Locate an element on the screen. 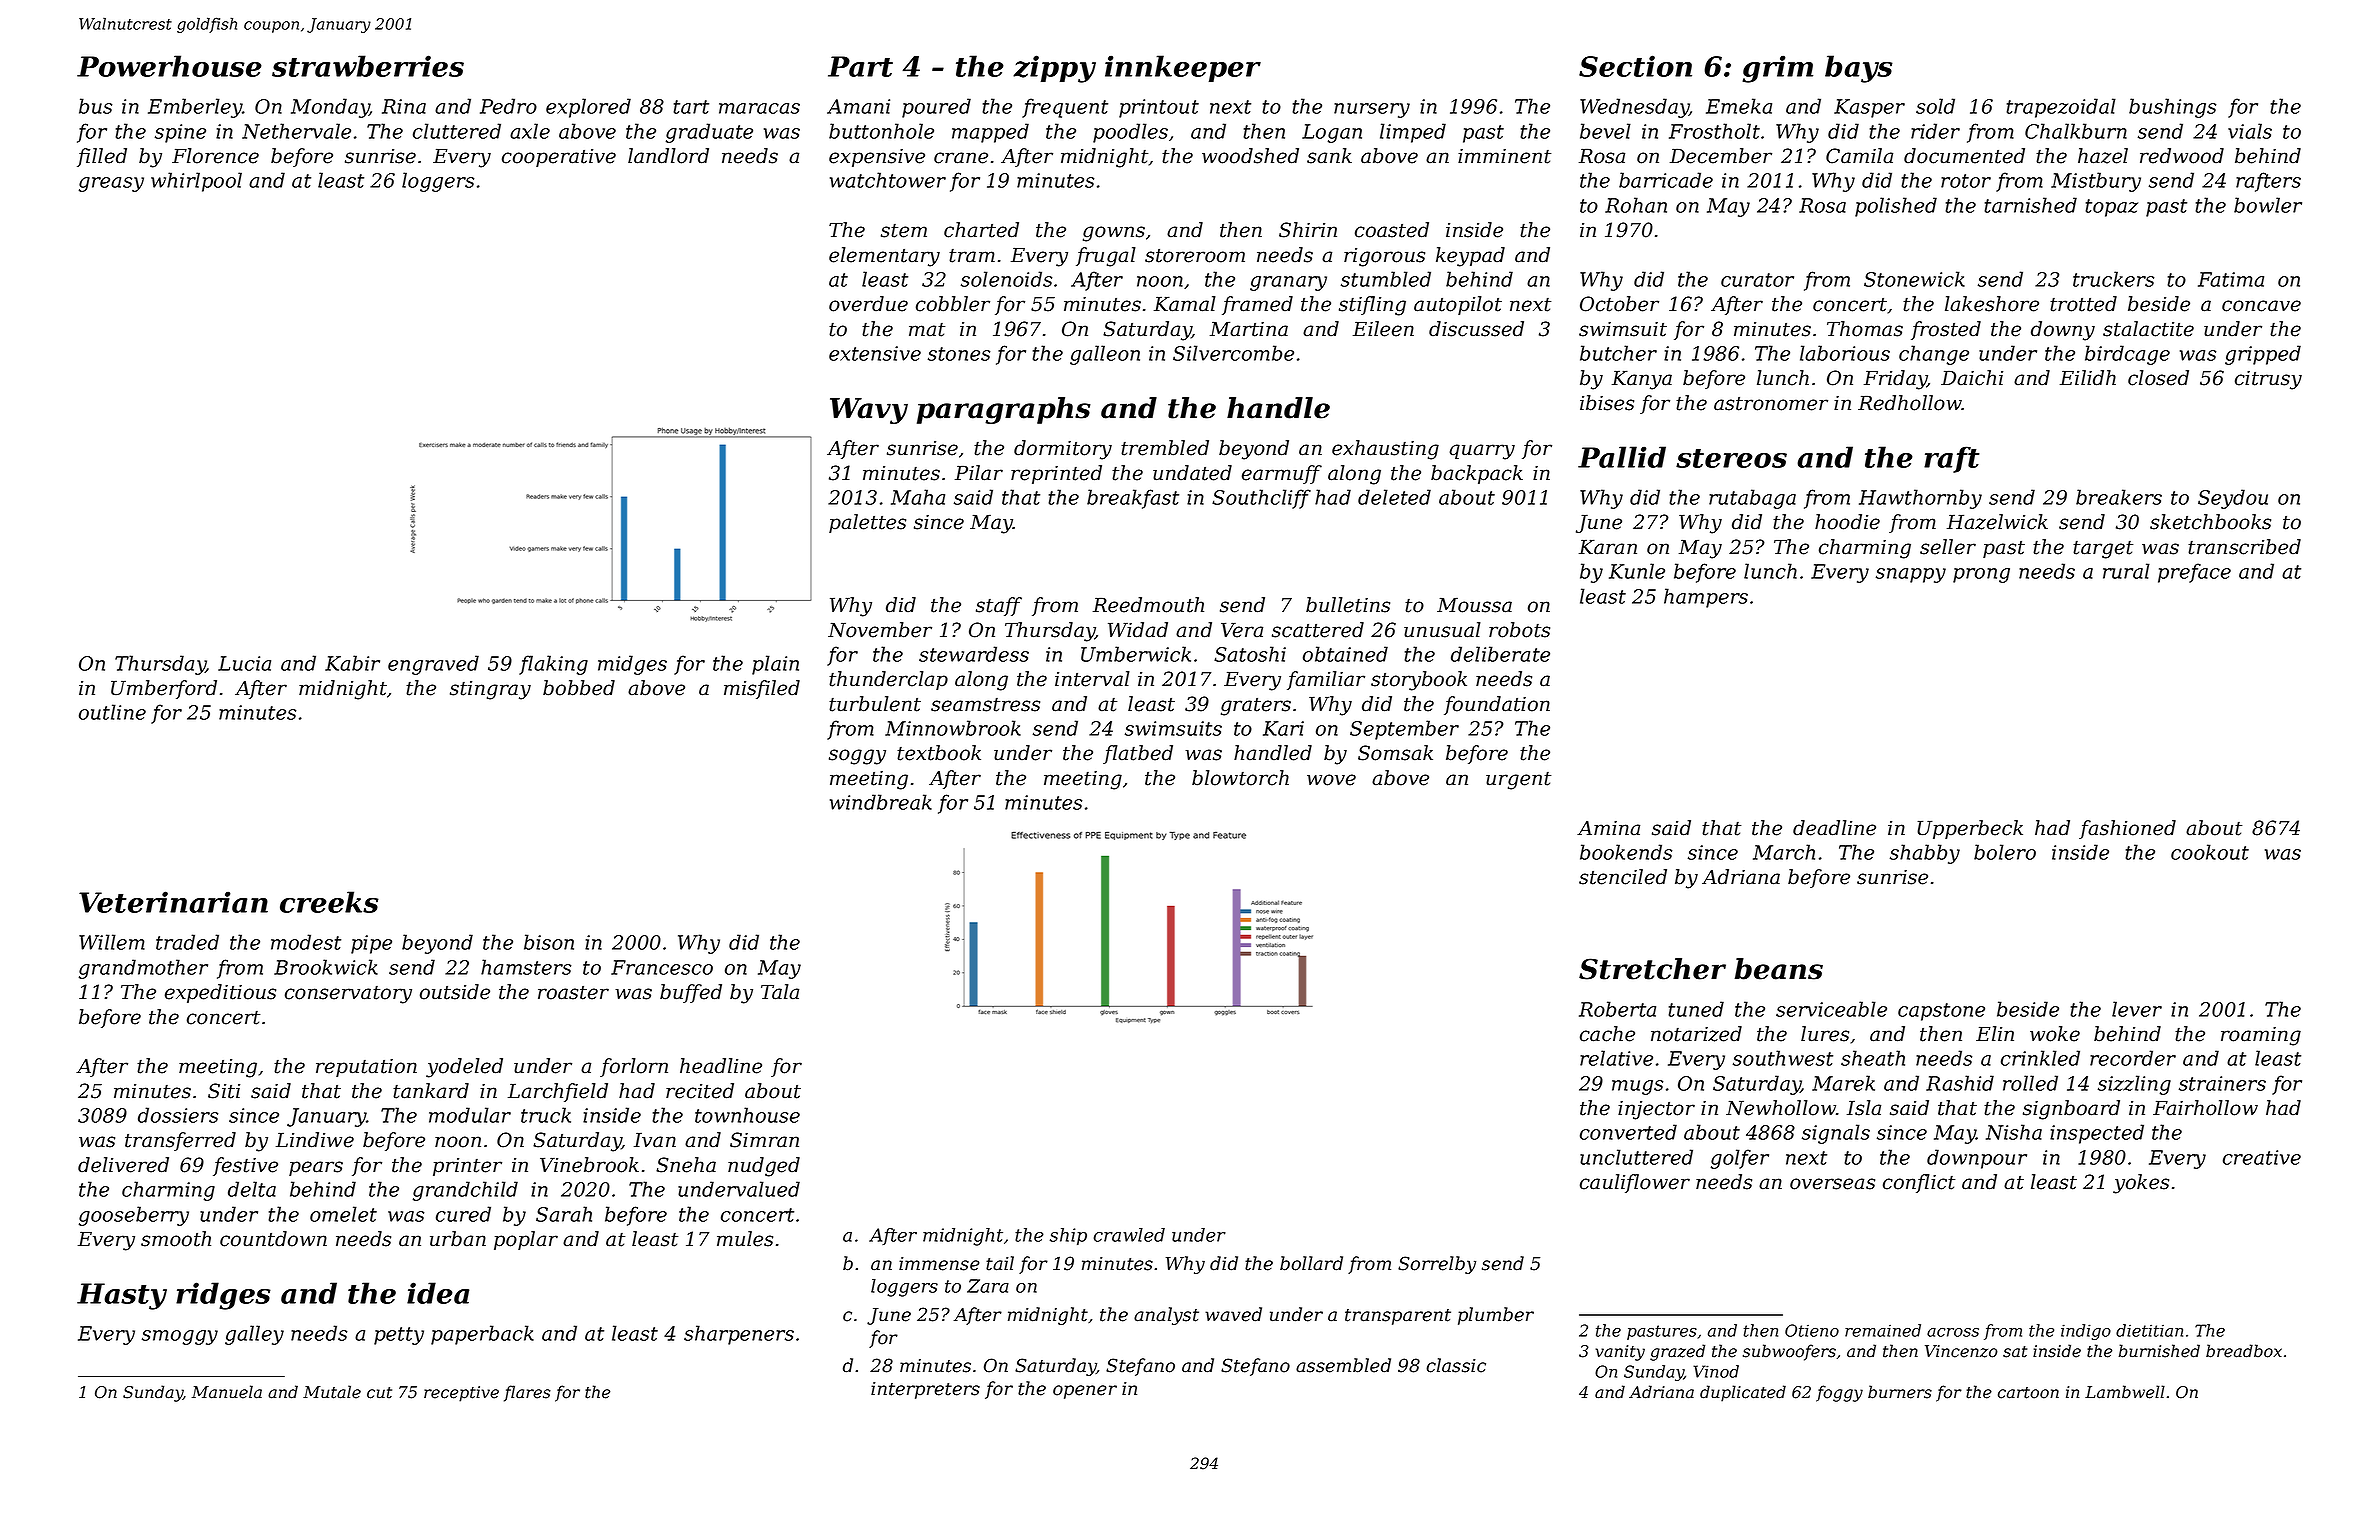  downpour is located at coordinates (1977, 1159).
